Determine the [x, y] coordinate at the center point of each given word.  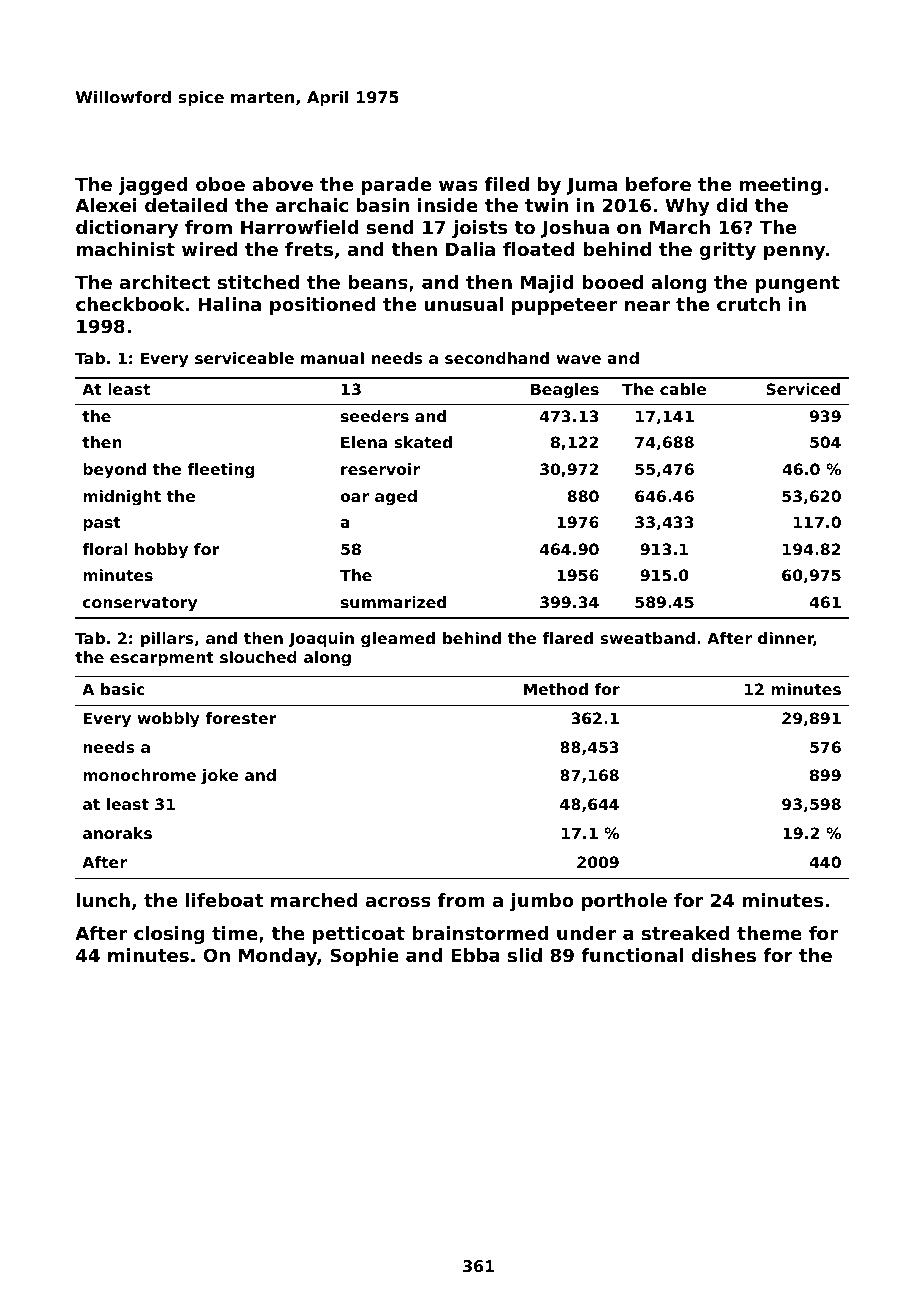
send [390, 227]
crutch [748, 304]
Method [556, 689]
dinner [786, 639]
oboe [220, 184]
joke [219, 777]
